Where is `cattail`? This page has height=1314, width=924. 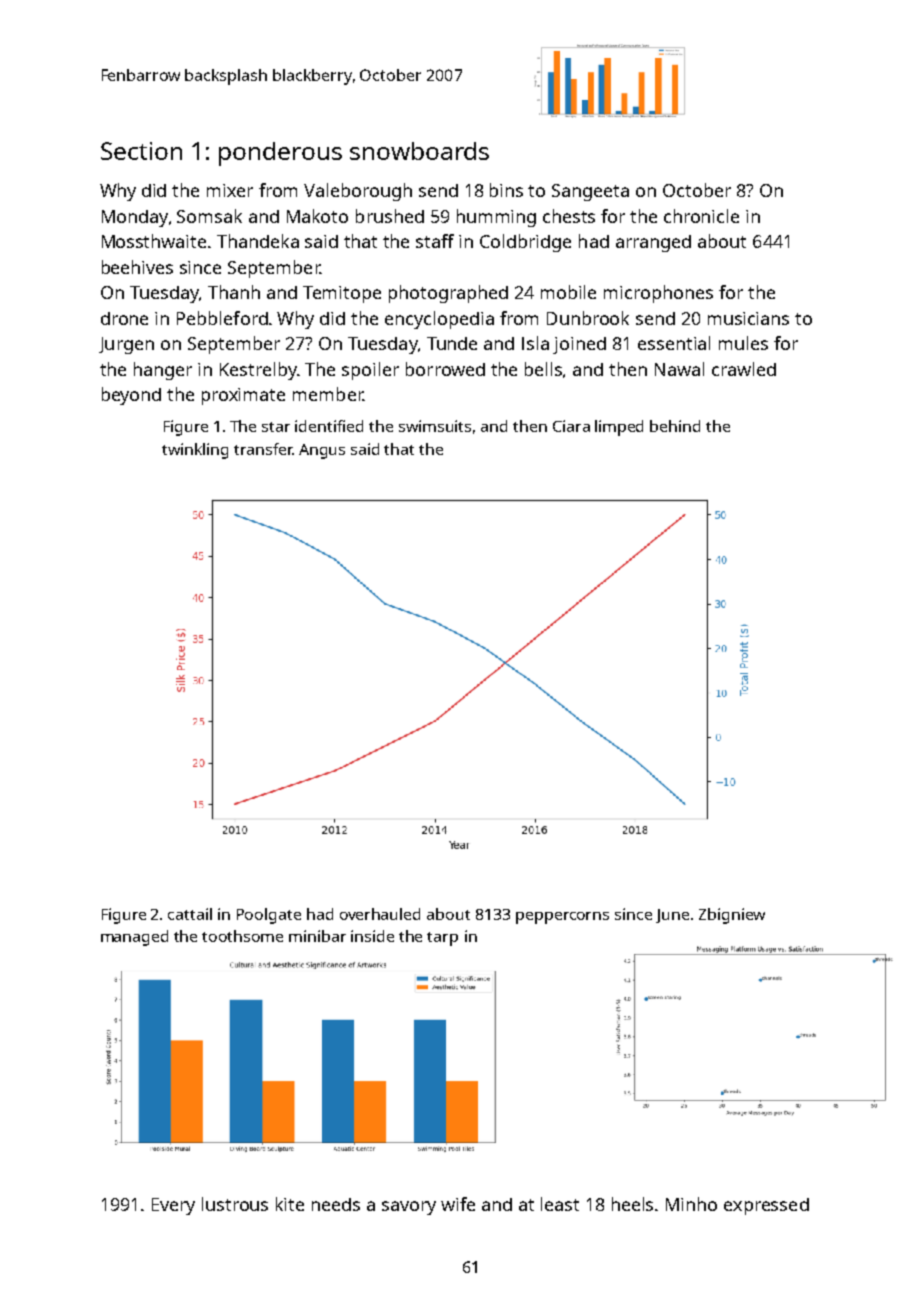
cattail is located at coordinates (190, 914).
